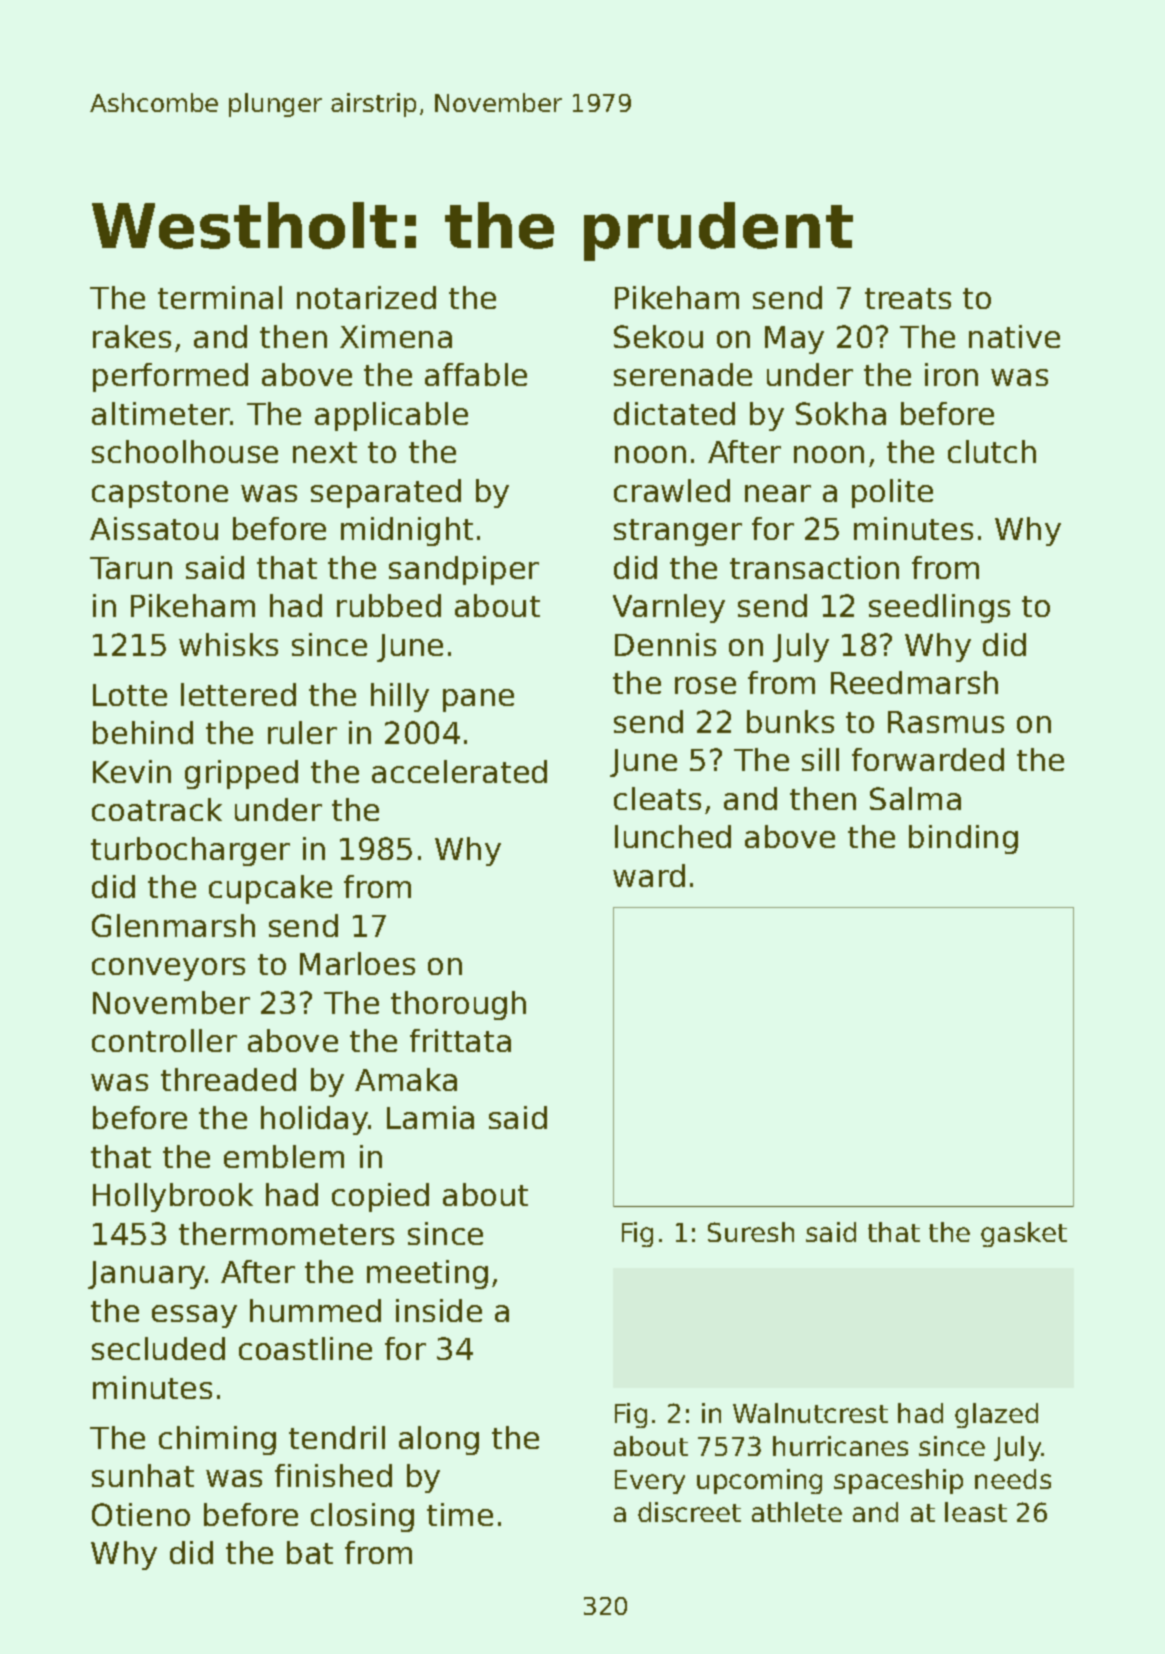 Image resolution: width=1165 pixels, height=1654 pixels. Describe the element at coordinates (386, 493) in the image. I see `separated` at that location.
